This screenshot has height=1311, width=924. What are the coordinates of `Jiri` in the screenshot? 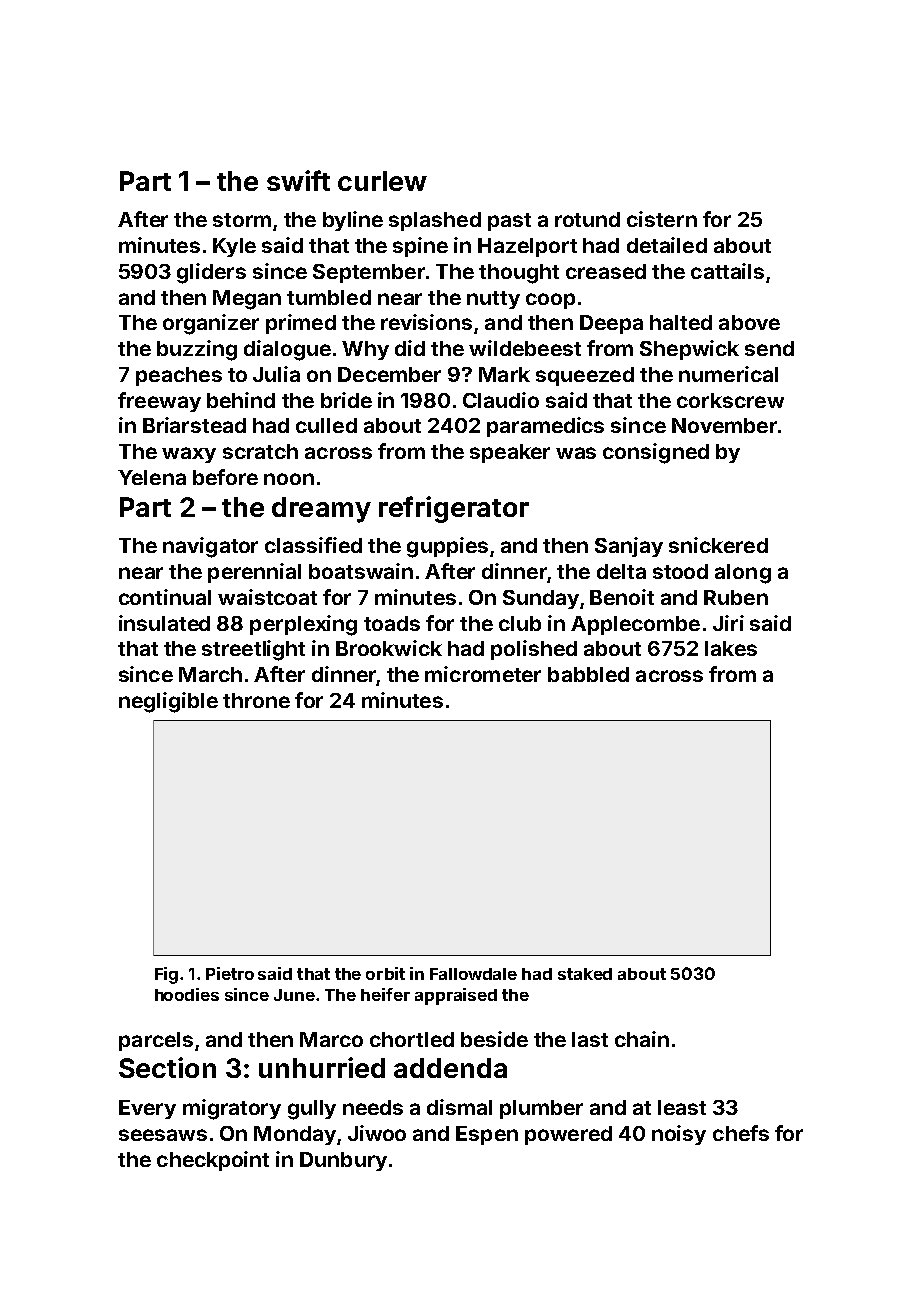 It's located at (728, 623).
